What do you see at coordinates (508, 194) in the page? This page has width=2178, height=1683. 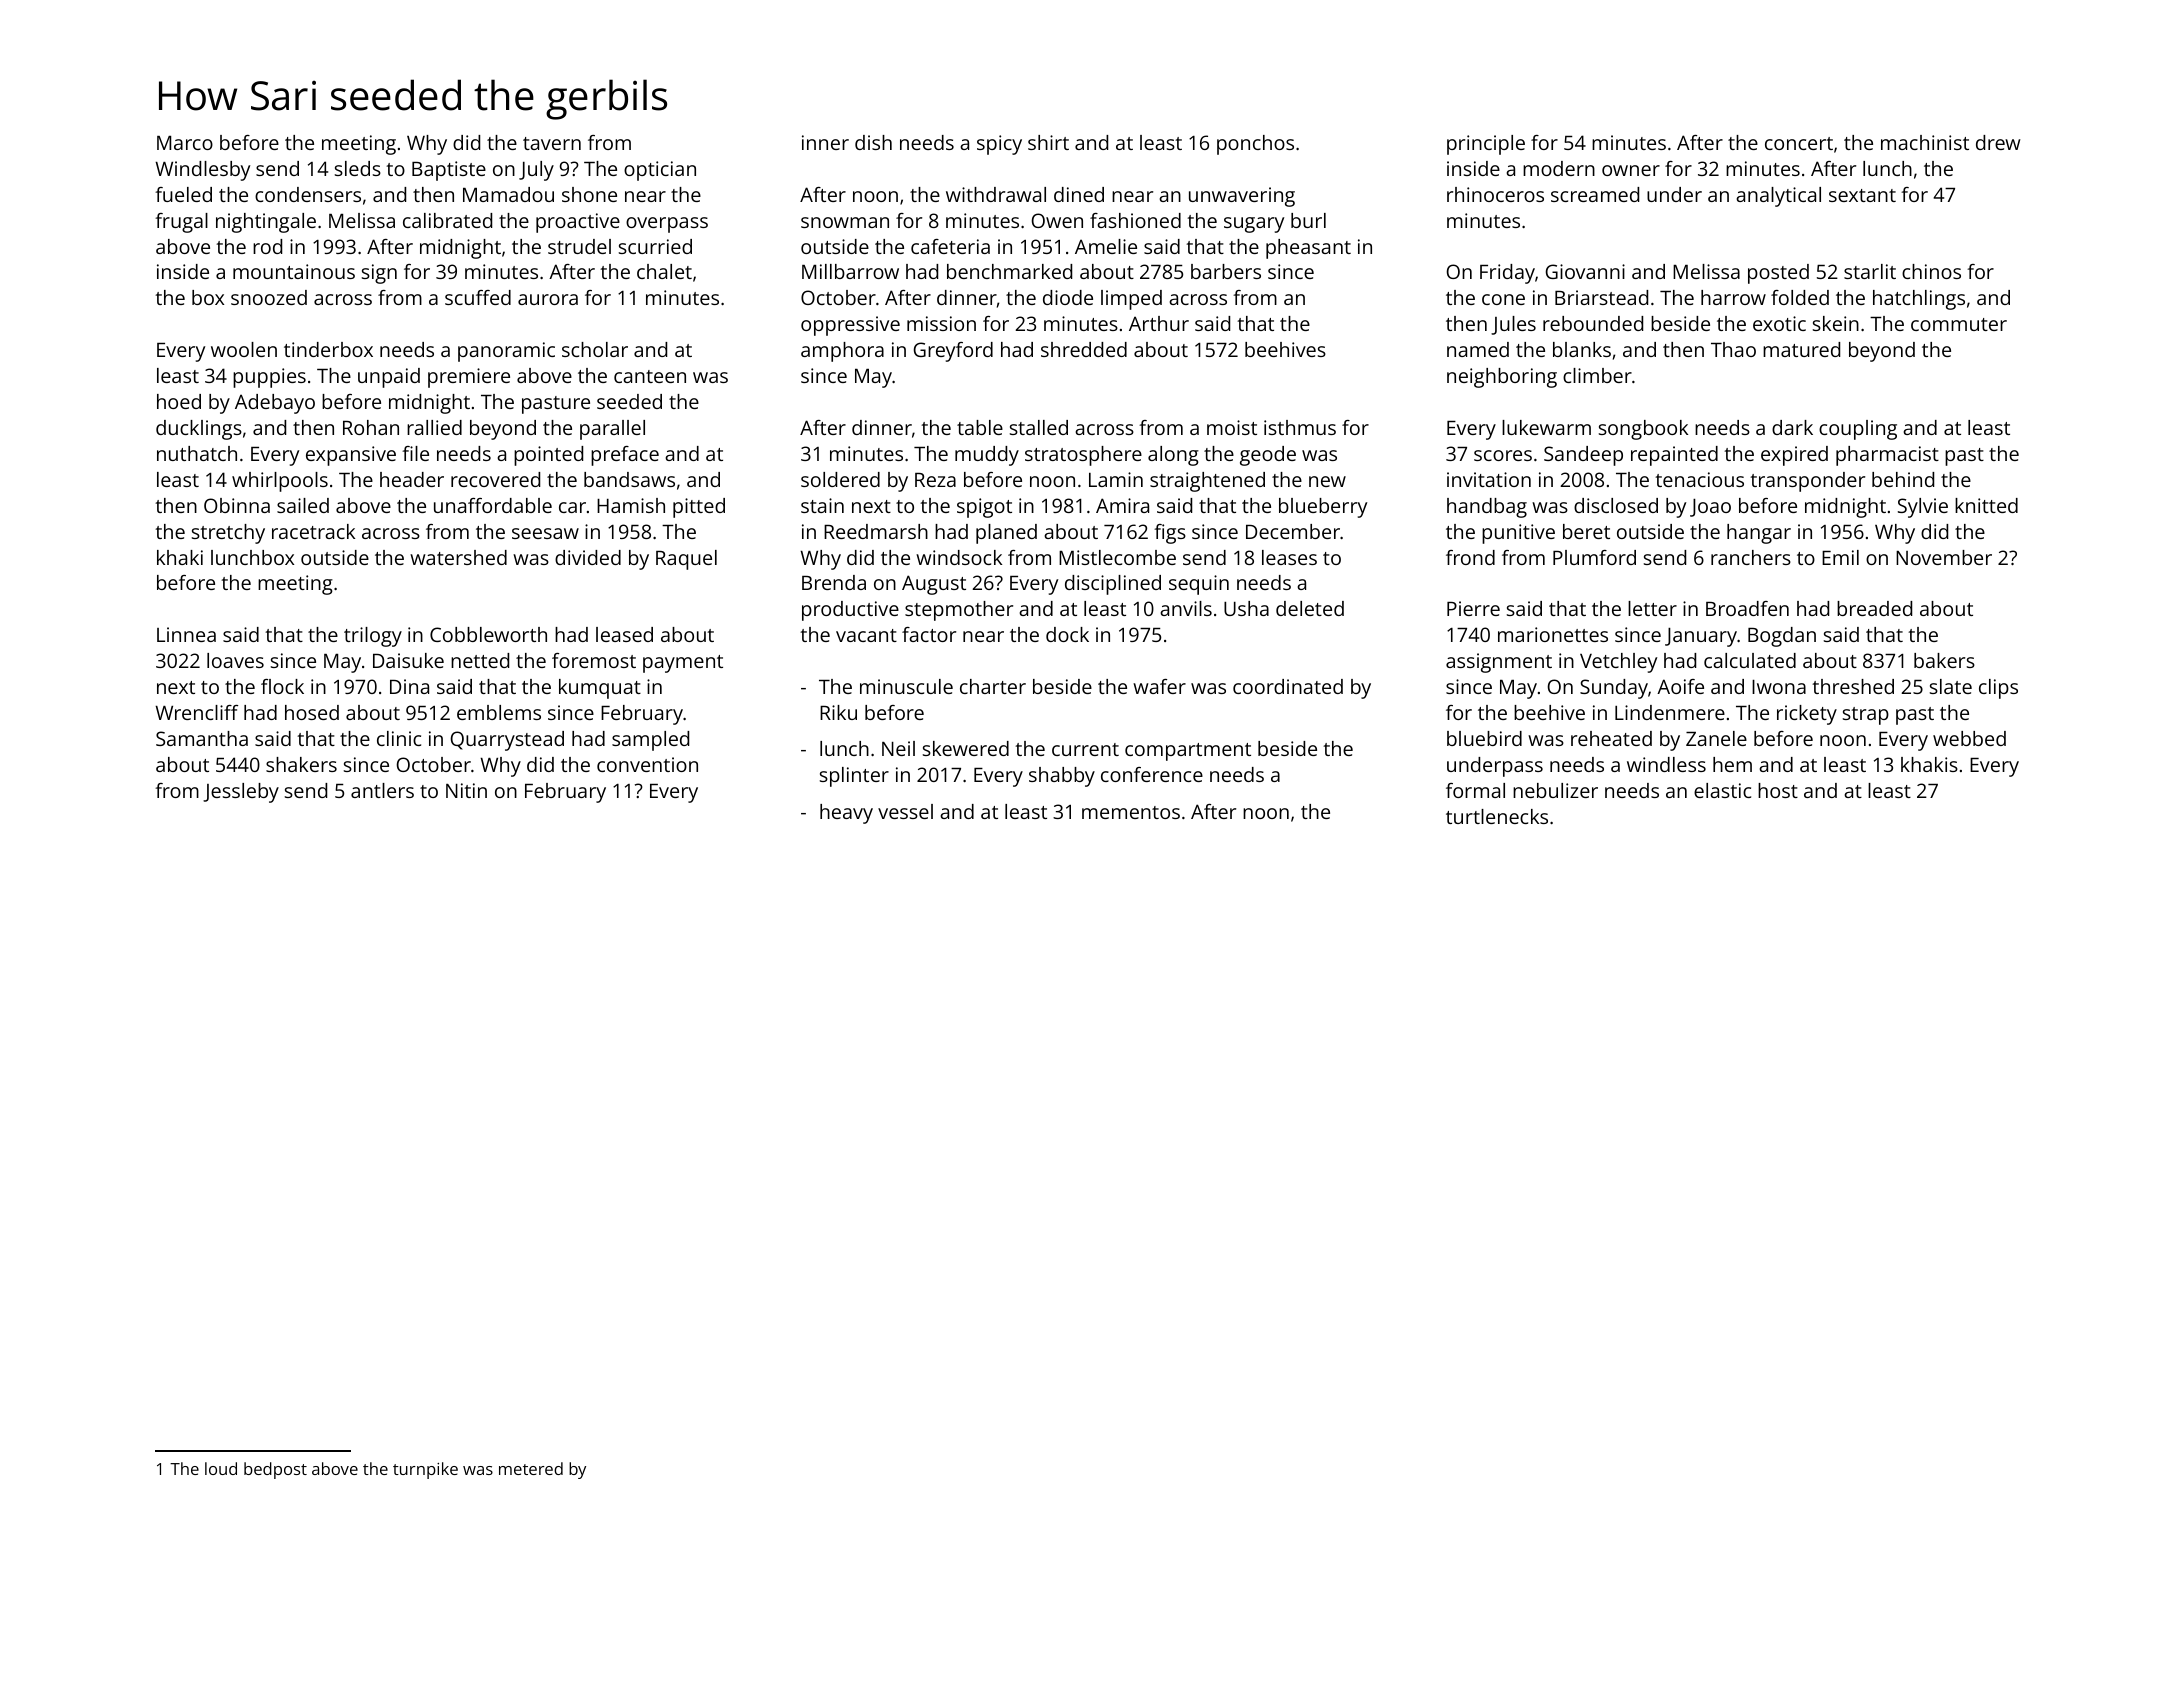 I see `Mamadou` at bounding box center [508, 194].
